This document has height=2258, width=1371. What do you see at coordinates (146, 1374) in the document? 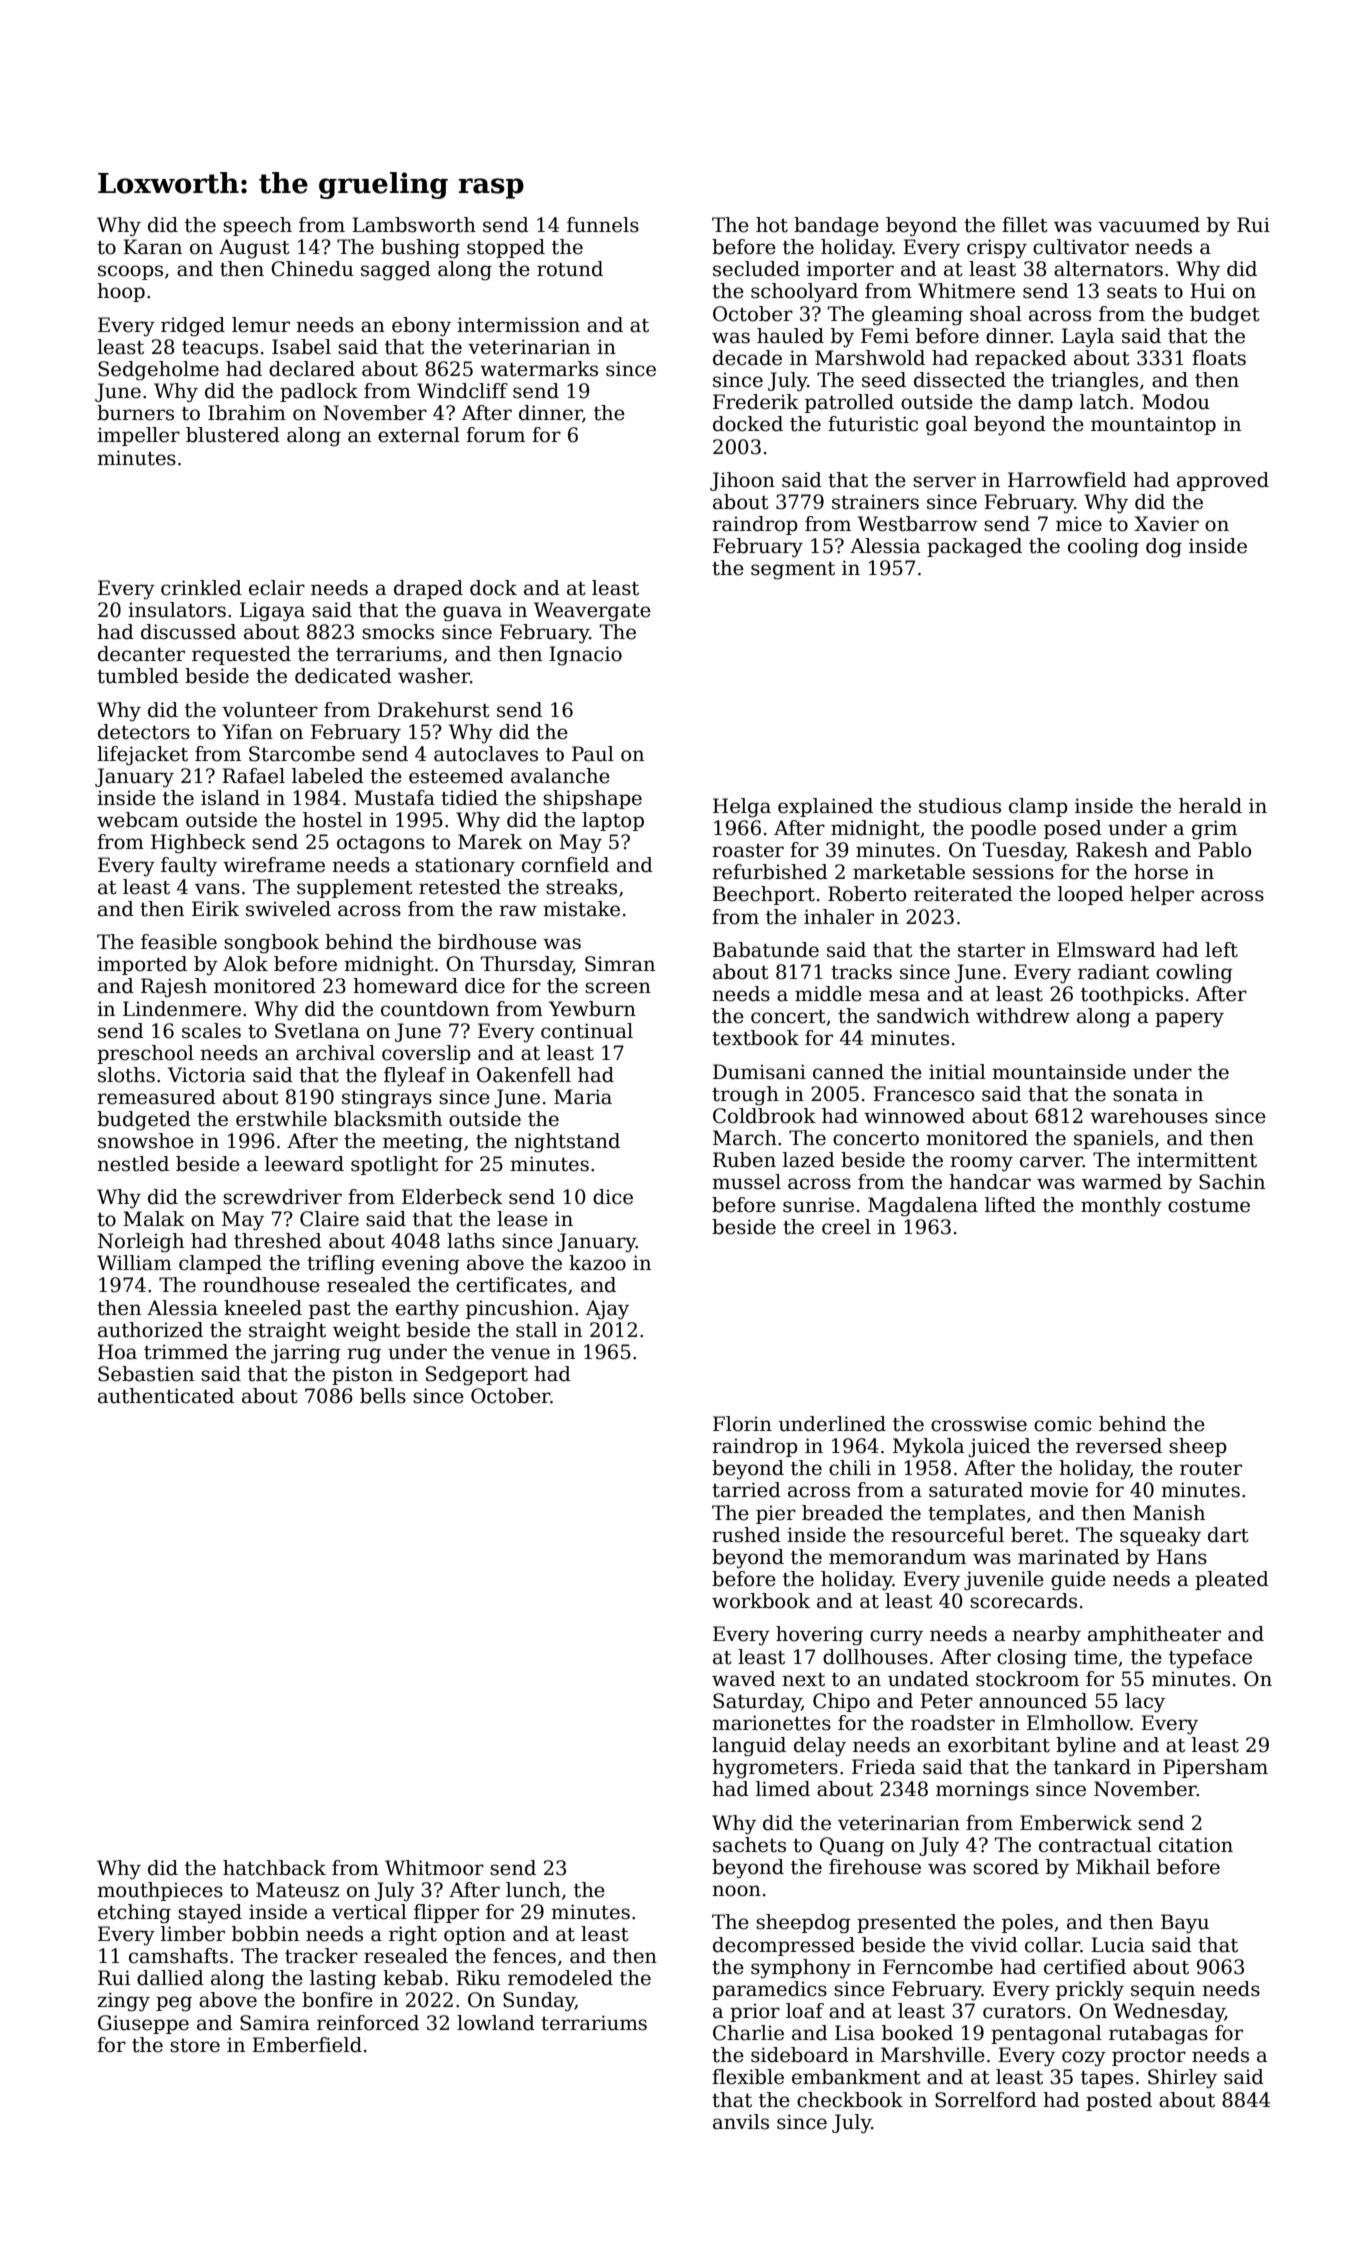
I see `Sebastien` at bounding box center [146, 1374].
